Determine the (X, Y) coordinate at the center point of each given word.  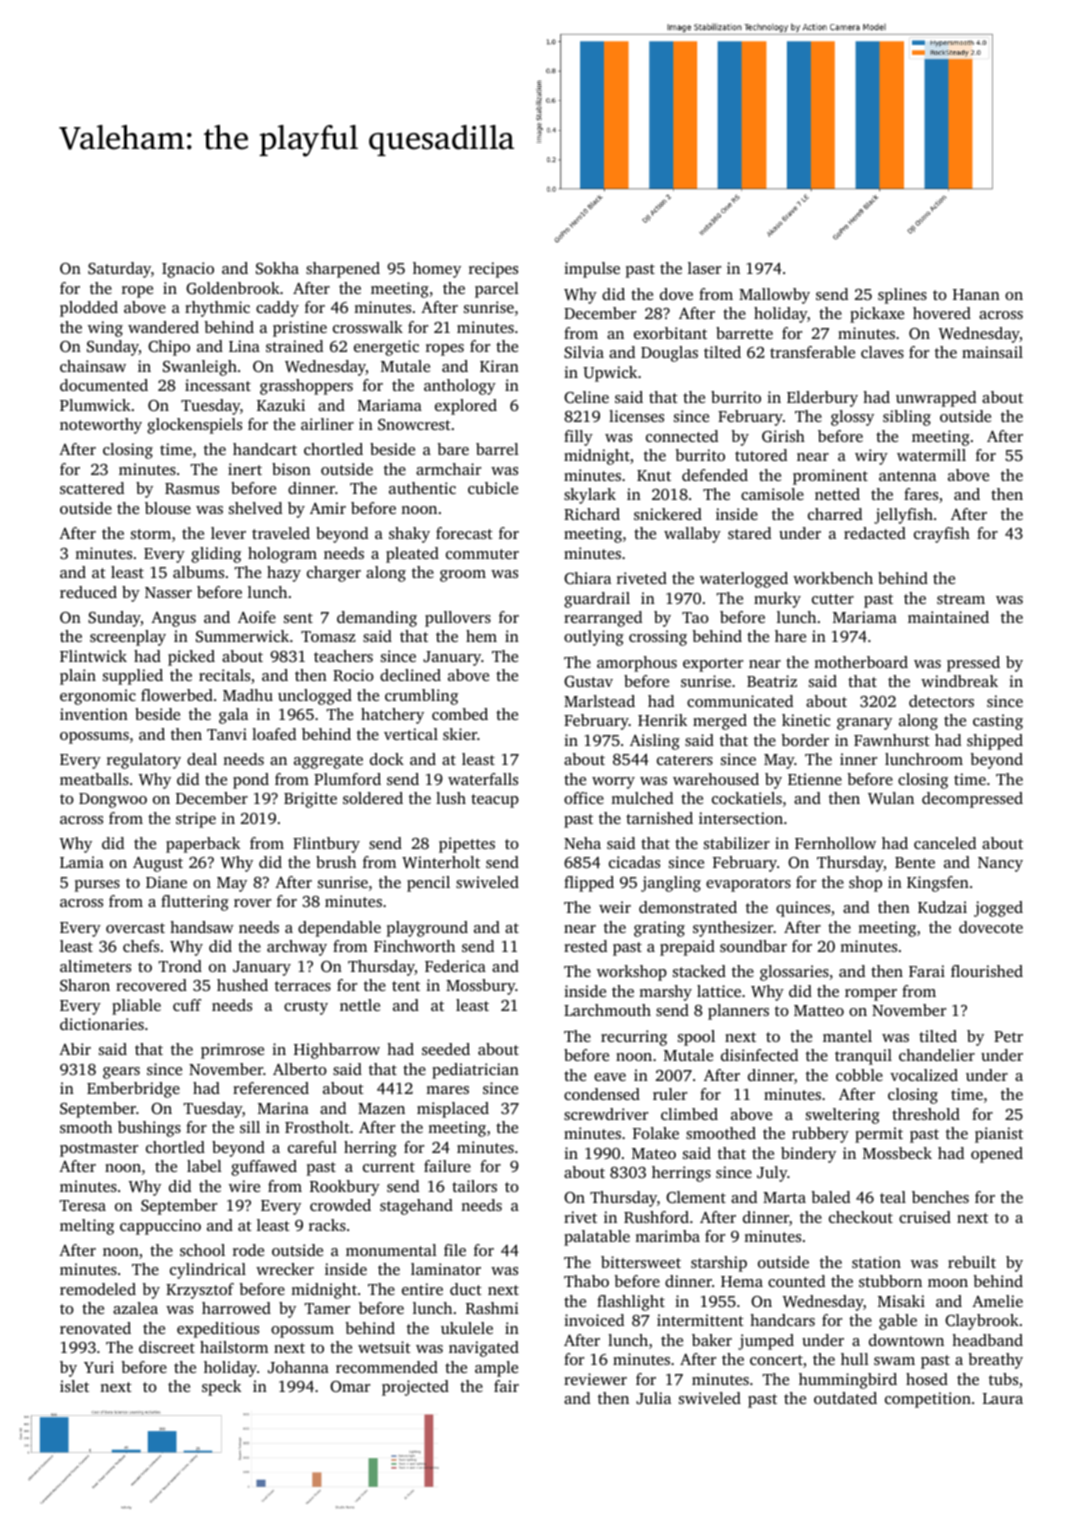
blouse (168, 508)
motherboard (861, 662)
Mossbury (480, 987)
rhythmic (217, 309)
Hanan (976, 294)
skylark (590, 496)
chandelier (937, 1055)
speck (221, 1388)
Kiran (499, 366)
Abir (75, 1049)
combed (460, 714)
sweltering (843, 1116)
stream (961, 599)
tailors (474, 1186)
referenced (271, 1088)
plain (78, 677)
